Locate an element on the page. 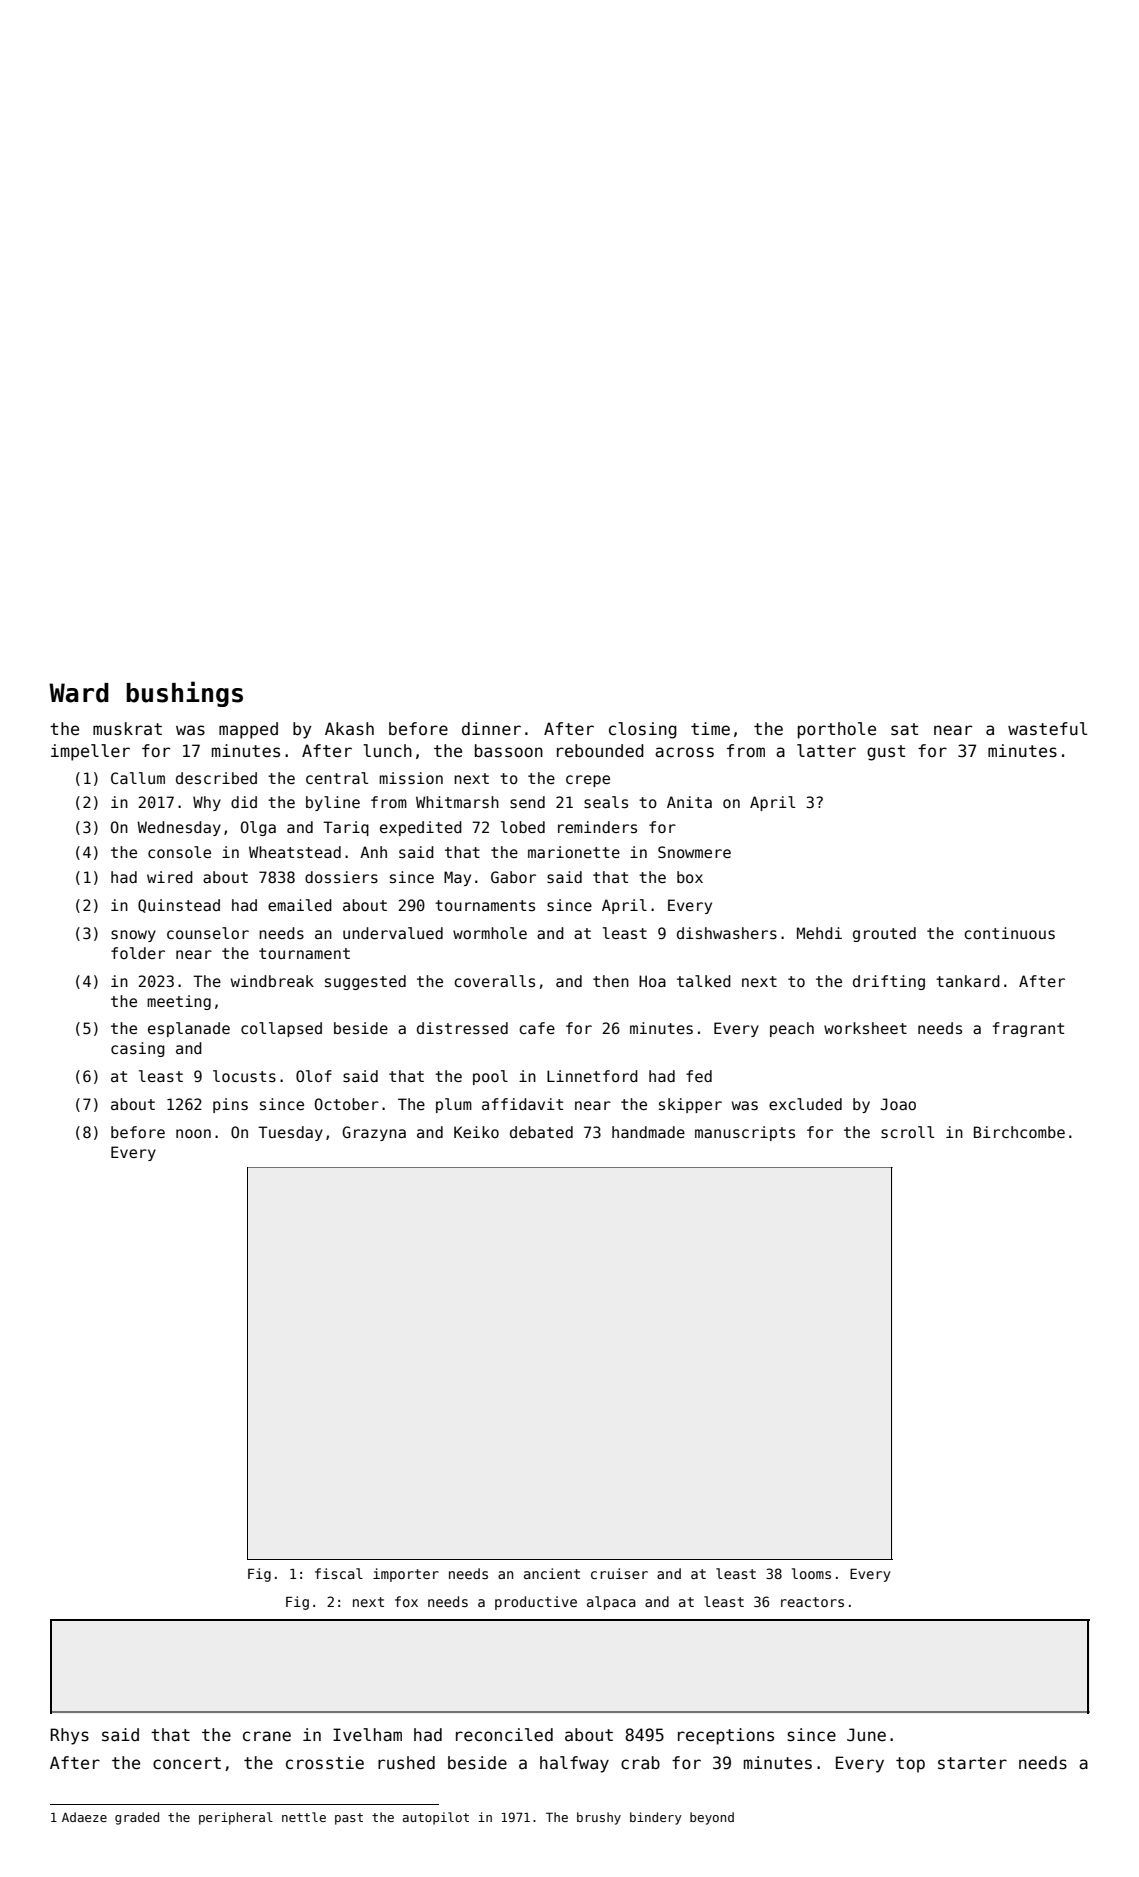  continuous is located at coordinates (1009, 933).
